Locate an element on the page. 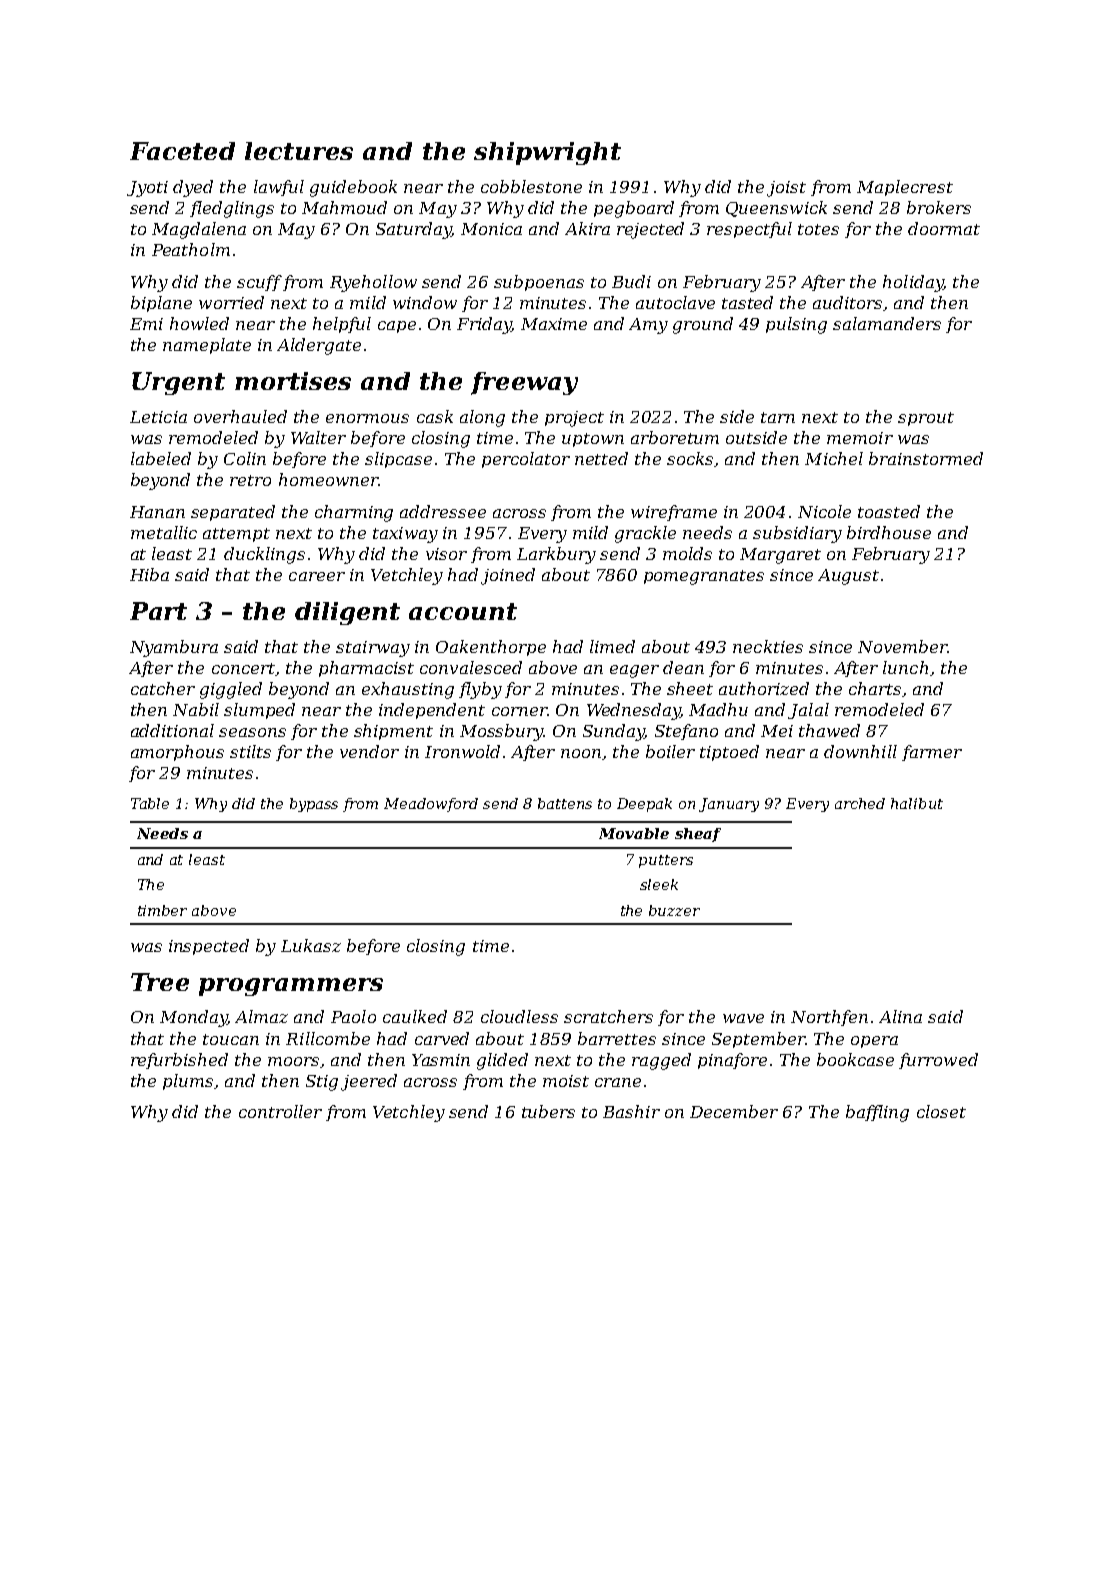 The height and width of the page is (1584, 1115). caulked is located at coordinates (415, 1016).
